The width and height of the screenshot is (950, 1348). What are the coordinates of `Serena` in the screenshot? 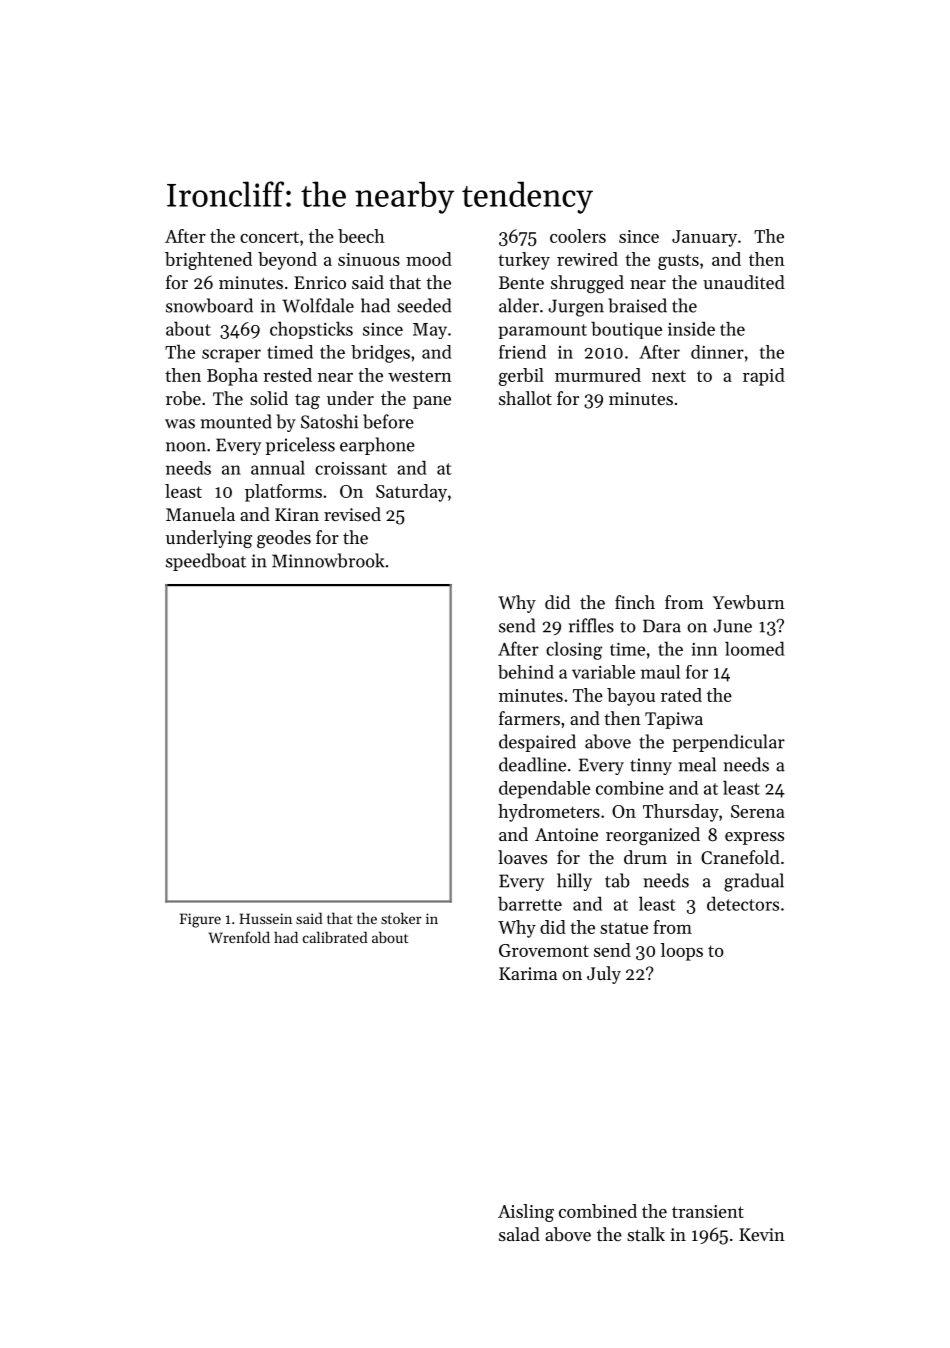 It's located at (758, 811).
